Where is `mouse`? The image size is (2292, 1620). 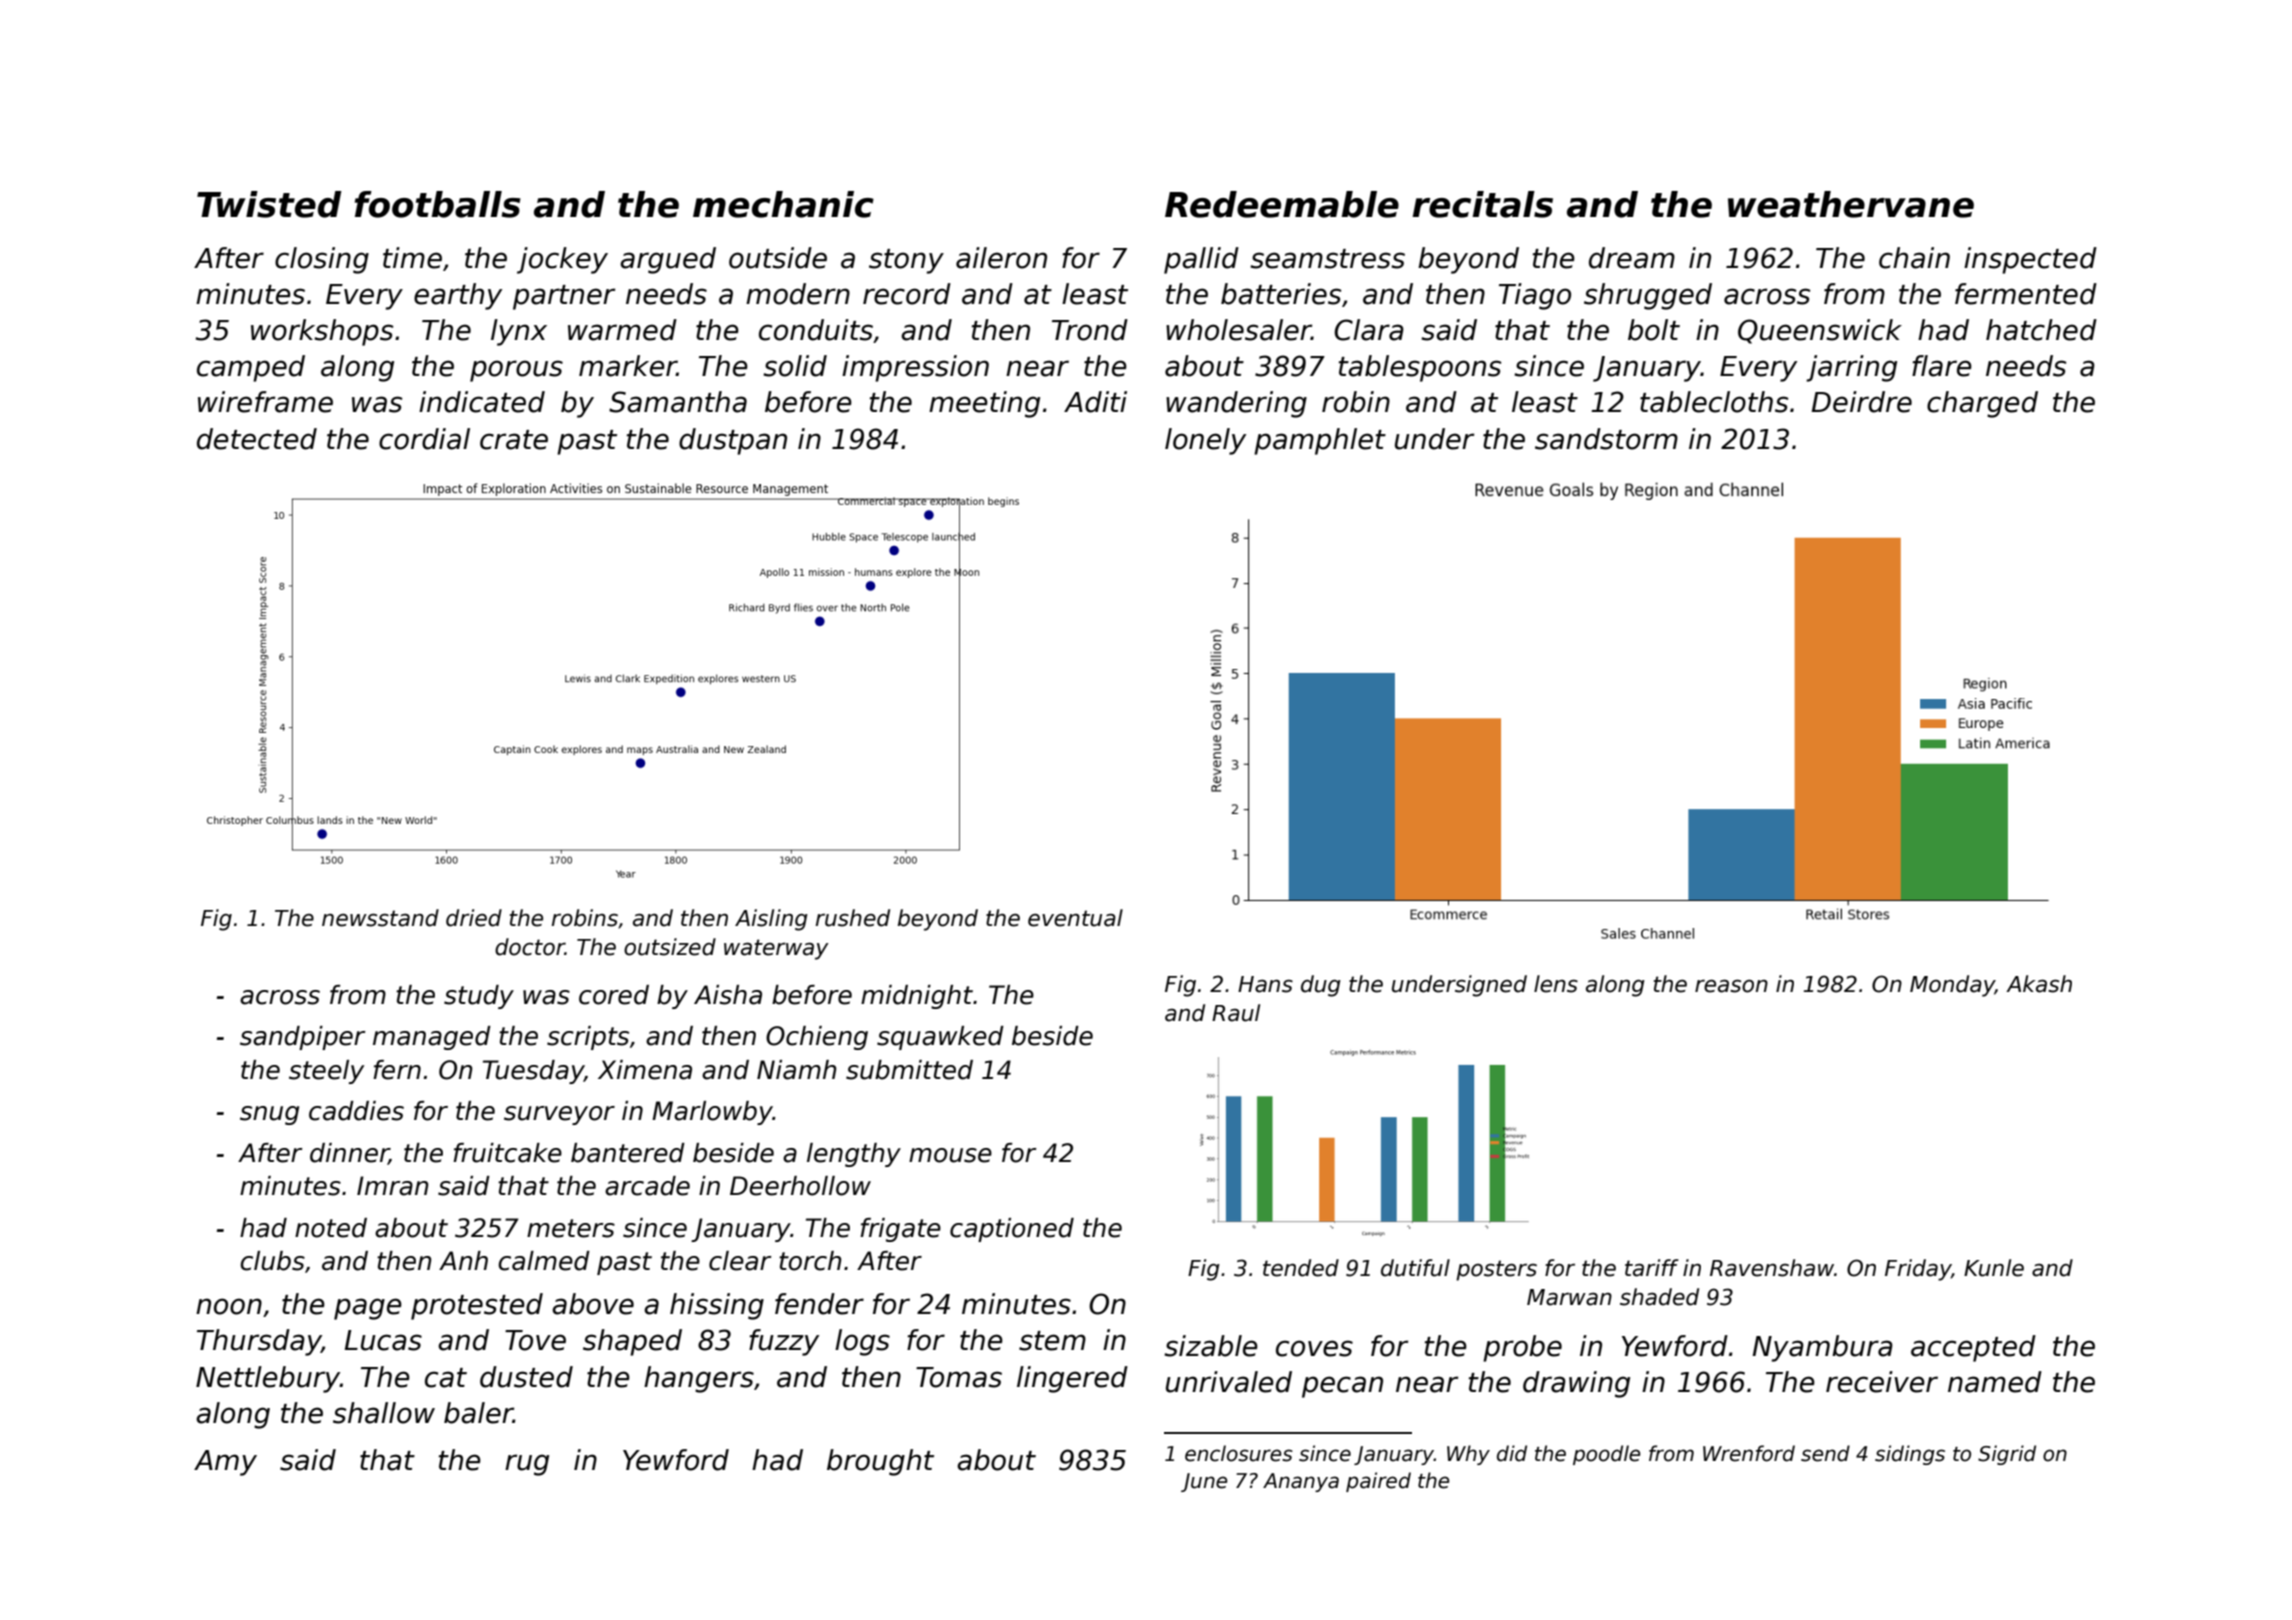
mouse is located at coordinates (950, 1155).
